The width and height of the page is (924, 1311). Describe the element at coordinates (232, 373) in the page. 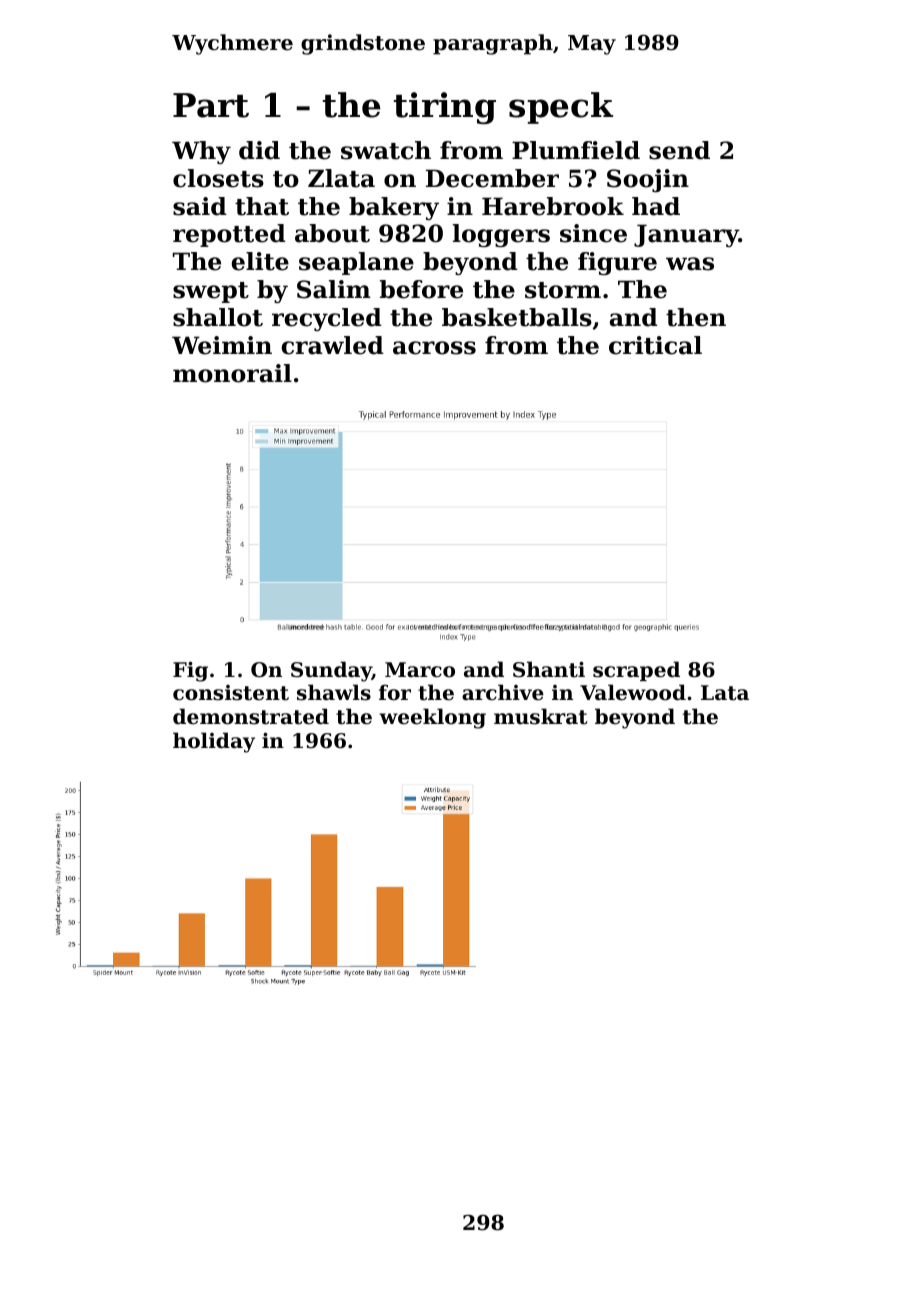

I see `monorail` at that location.
